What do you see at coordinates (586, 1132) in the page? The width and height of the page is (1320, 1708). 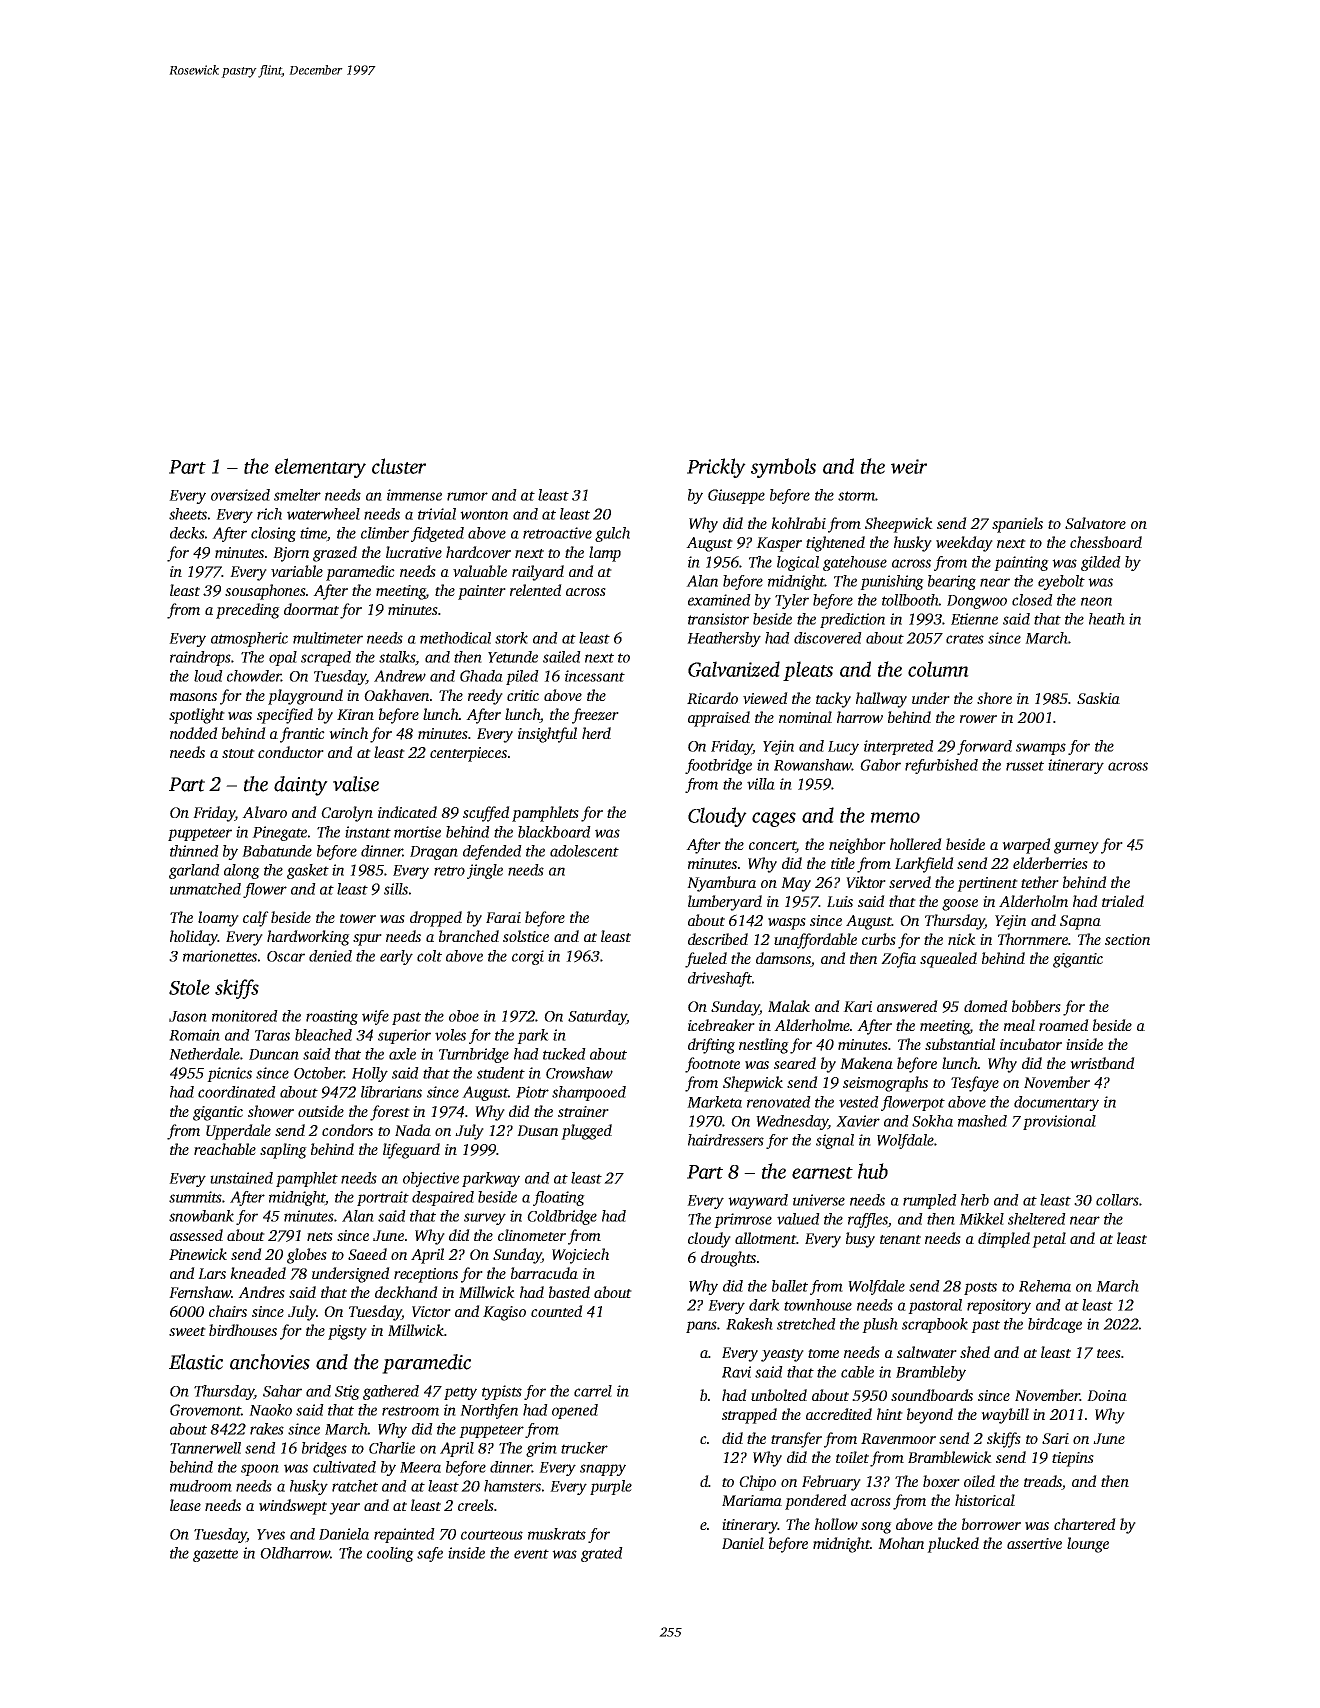 I see `plugged` at bounding box center [586, 1132].
